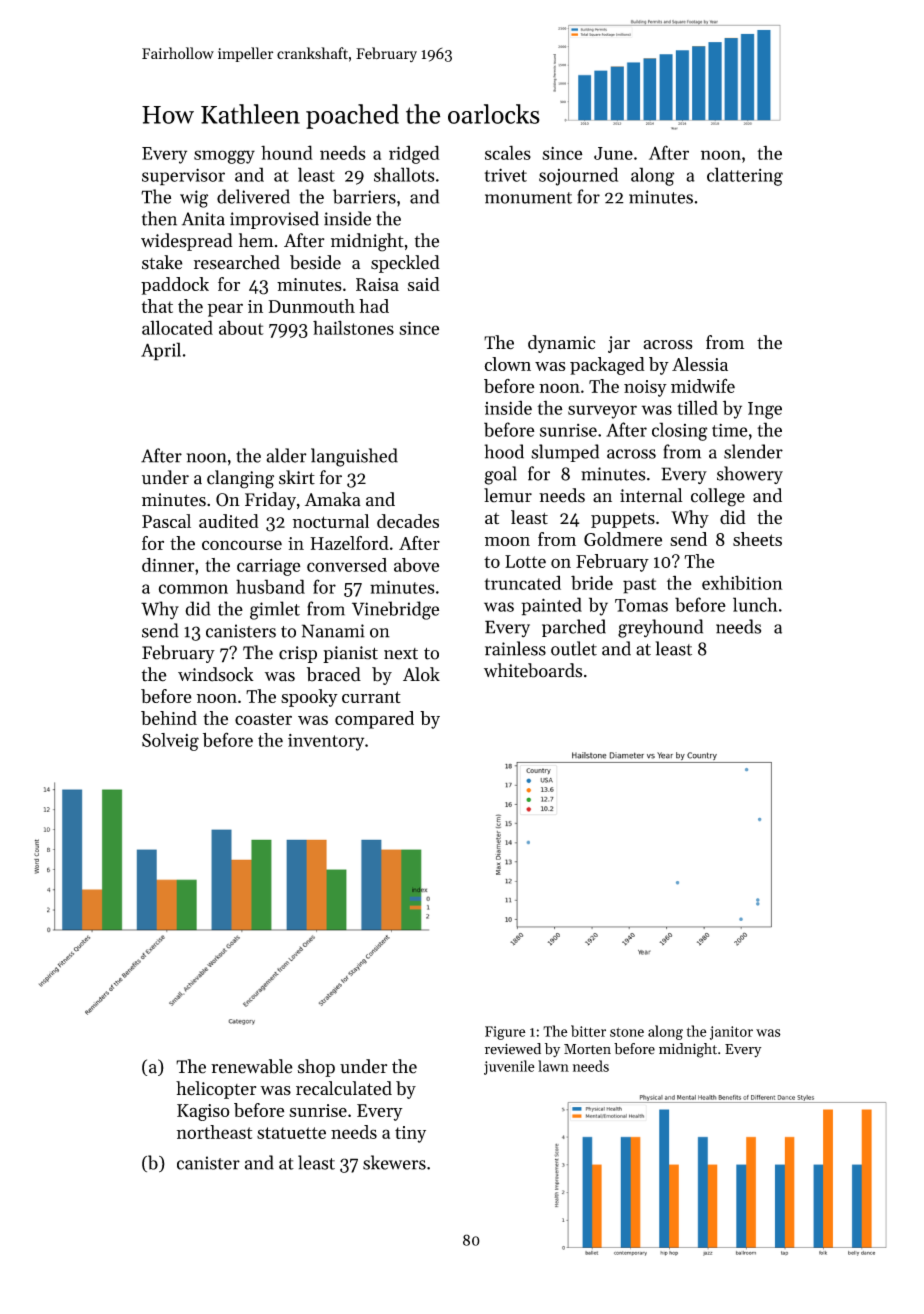 This page has height=1314, width=924. Describe the element at coordinates (170, 742) in the page. I see `Solveig` at that location.
